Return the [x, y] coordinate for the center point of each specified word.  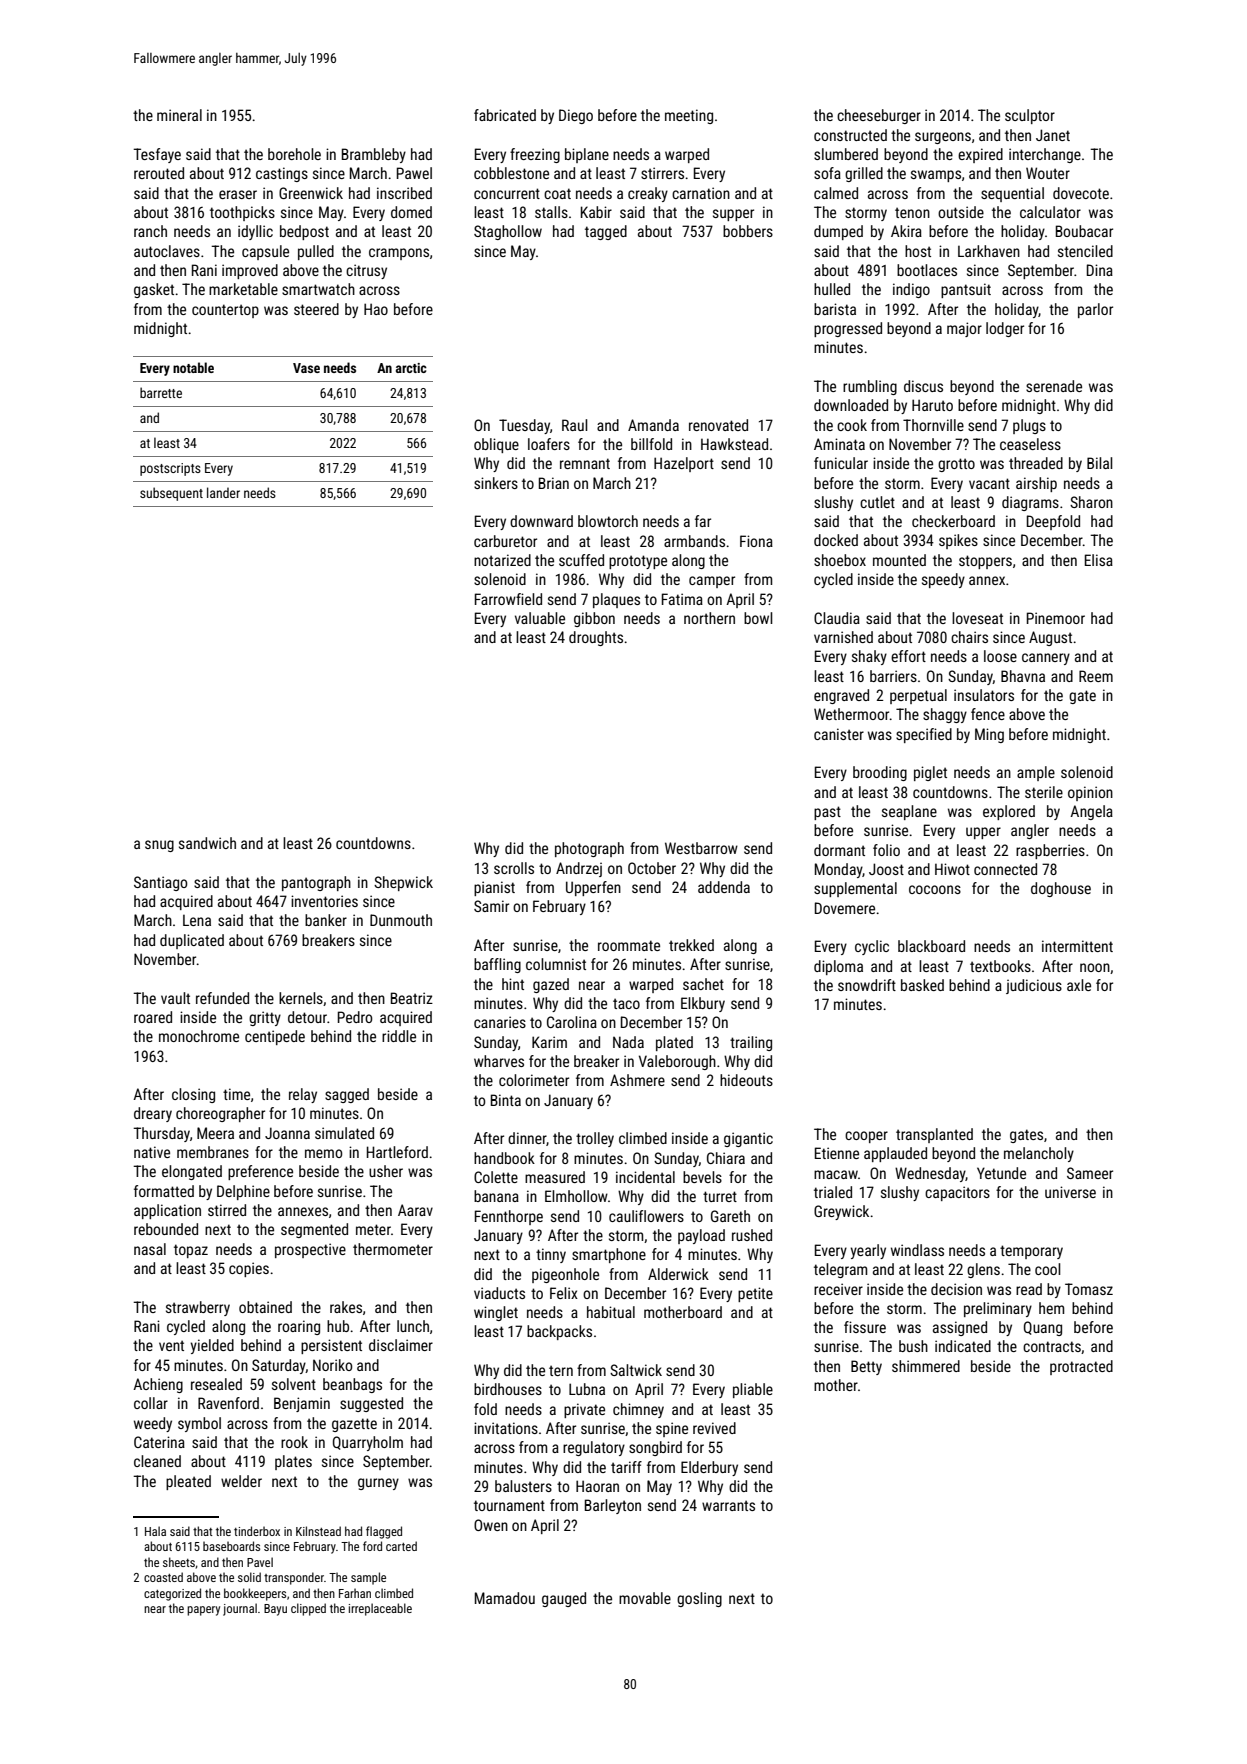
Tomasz [1089, 1289]
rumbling [870, 387]
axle [1079, 985]
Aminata [839, 444]
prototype [638, 562]
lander [223, 492]
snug [159, 846]
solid [249, 1577]
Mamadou [505, 1598]
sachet [703, 984]
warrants [728, 1505]
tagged [606, 232]
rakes [346, 1307]
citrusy [366, 271]
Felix [564, 1293]
